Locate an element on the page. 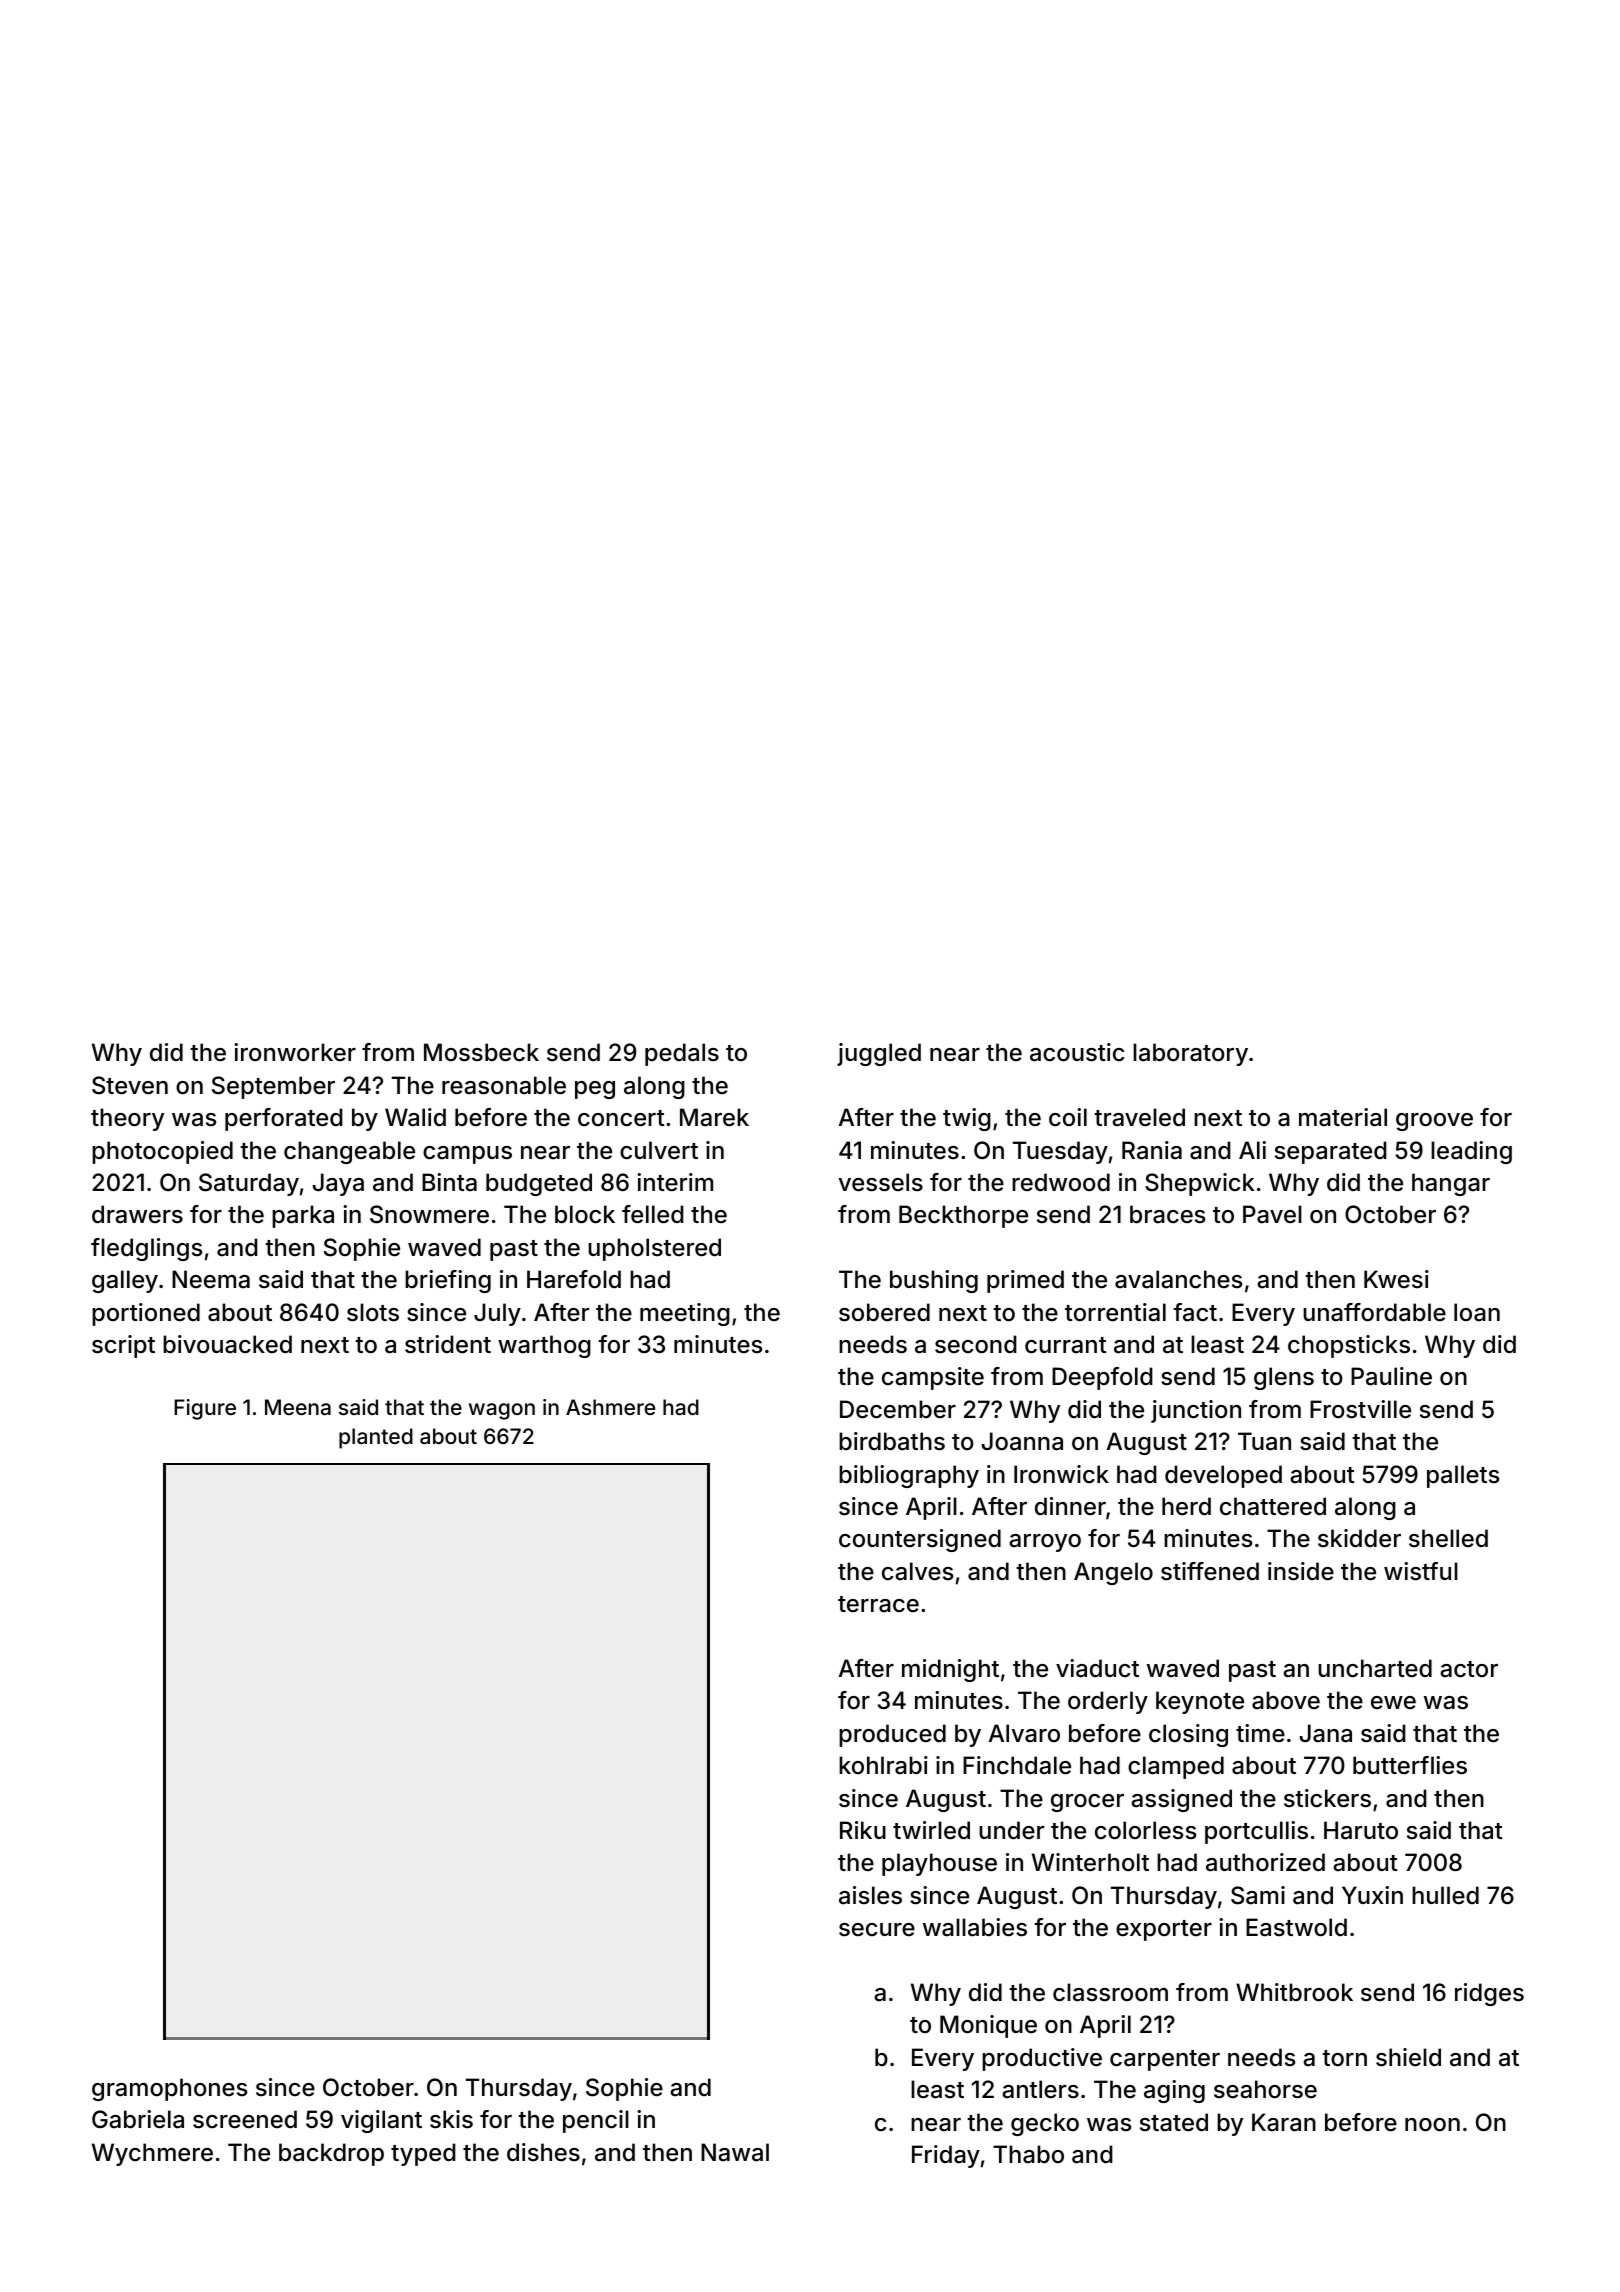  ridges is located at coordinates (1489, 1994).
